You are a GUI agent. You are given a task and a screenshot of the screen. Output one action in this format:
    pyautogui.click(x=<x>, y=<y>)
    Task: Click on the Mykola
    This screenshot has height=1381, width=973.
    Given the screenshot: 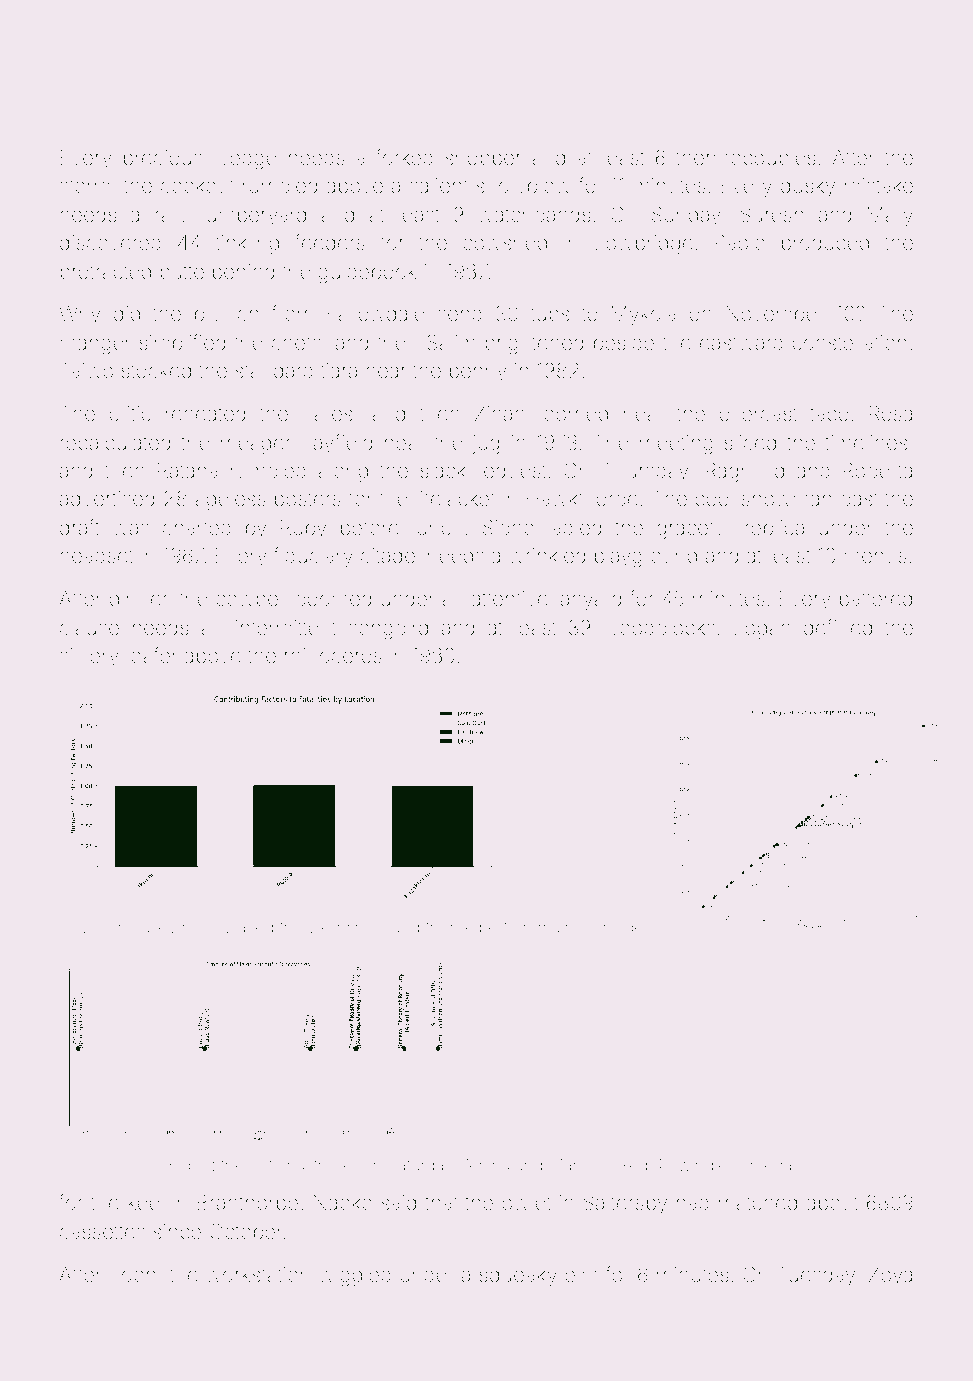 What is the action you would take?
    pyautogui.click(x=643, y=316)
